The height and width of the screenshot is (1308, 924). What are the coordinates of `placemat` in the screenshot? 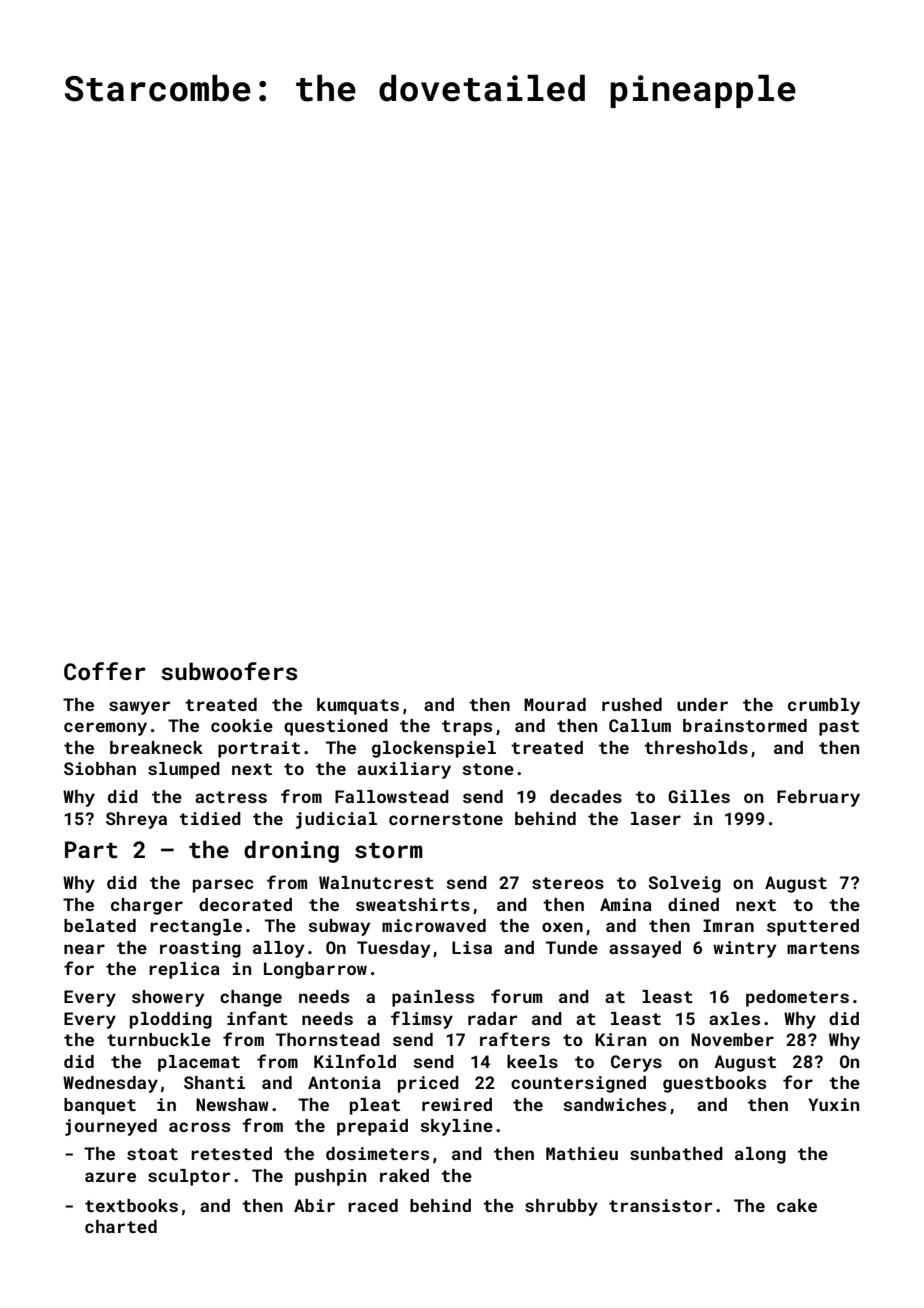 It's located at (199, 1063).
